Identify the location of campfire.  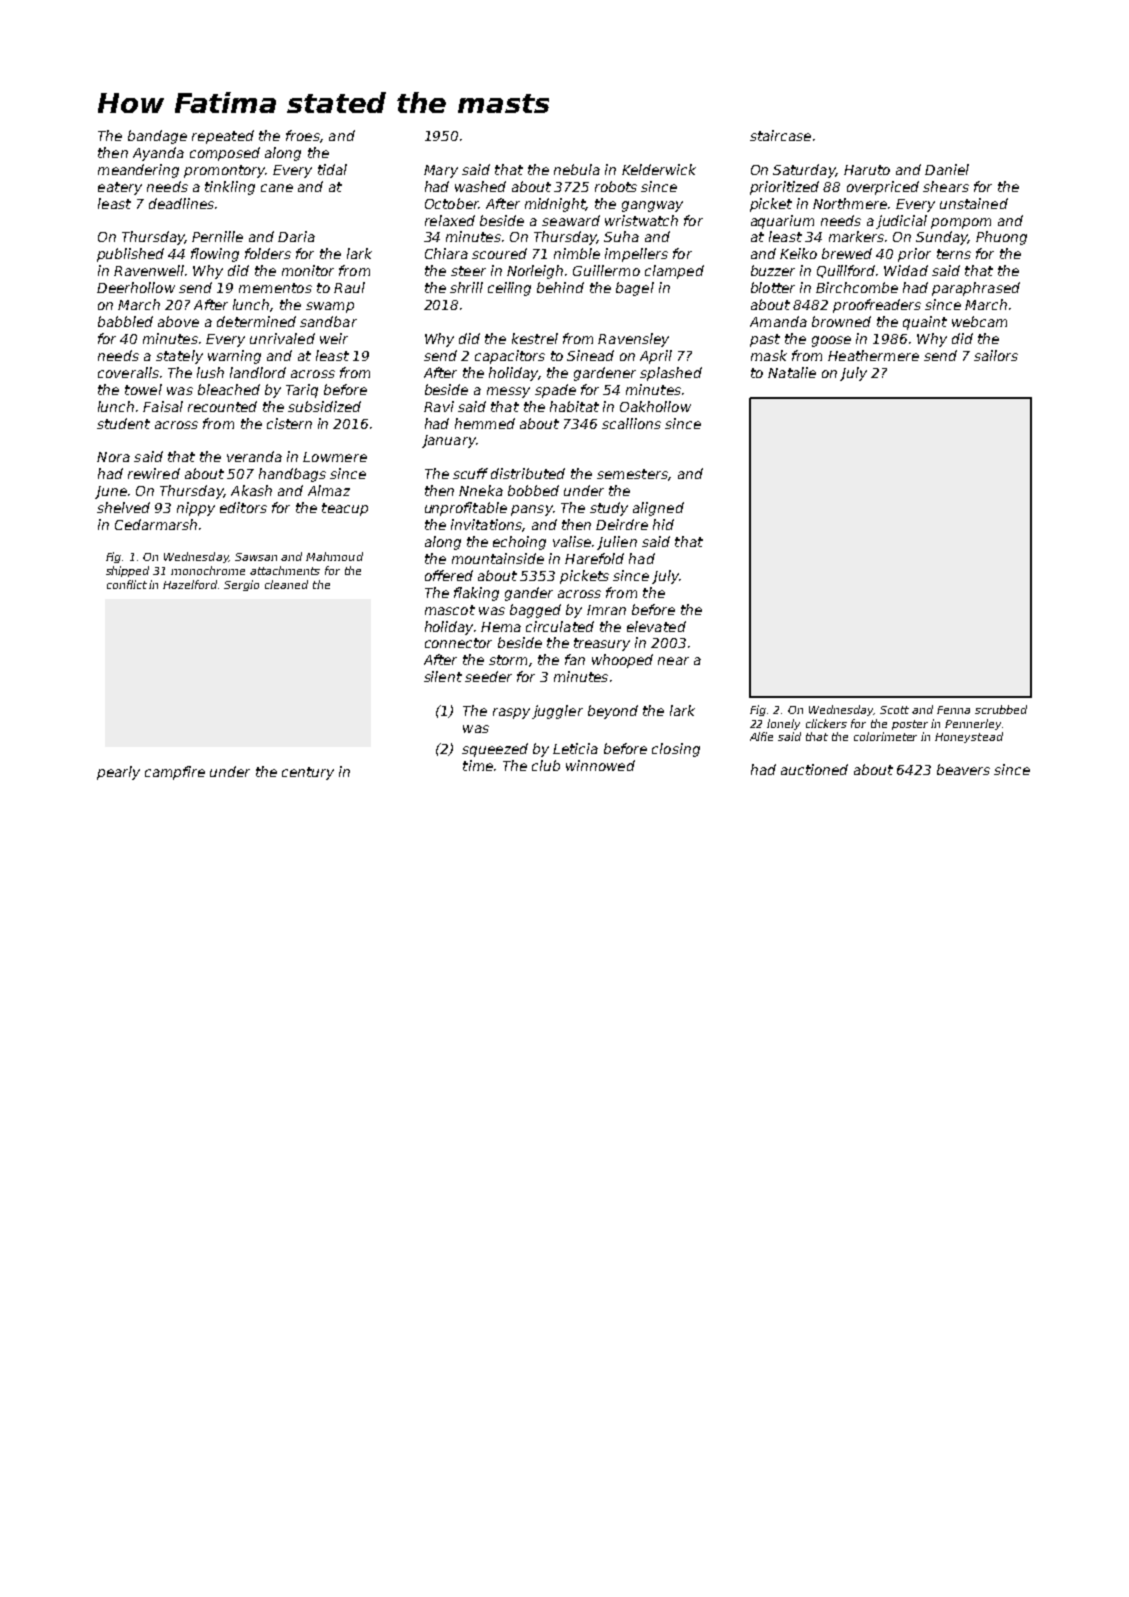
(175, 773).
